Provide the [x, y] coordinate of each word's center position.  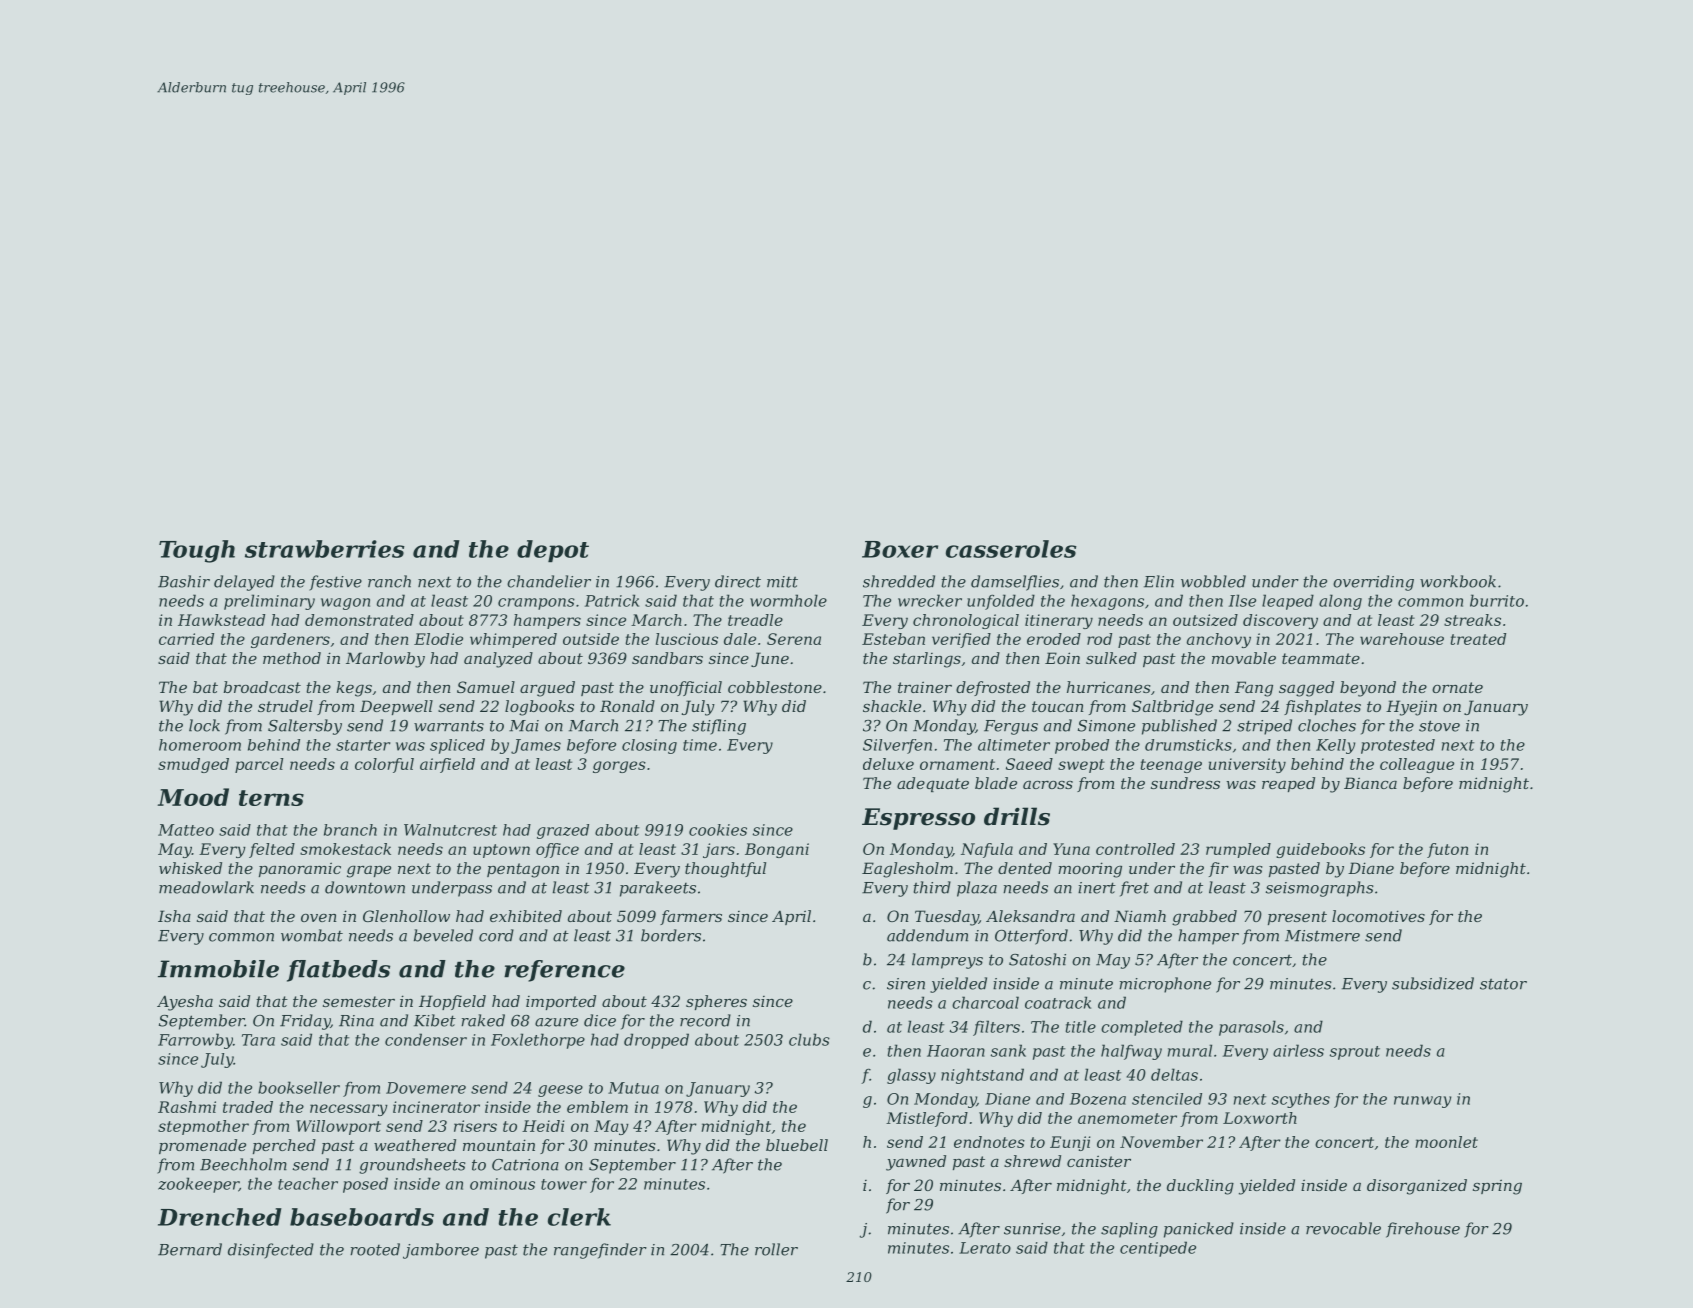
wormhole [788, 600]
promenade [202, 1146]
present [1297, 918]
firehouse [1423, 1230]
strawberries [325, 549]
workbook [1458, 581]
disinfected [271, 1251]
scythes [1301, 1100]
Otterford [1031, 937]
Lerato [985, 1248]
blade [996, 783]
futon [1447, 850]
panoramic [300, 869]
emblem [597, 1107]
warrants [449, 726]
